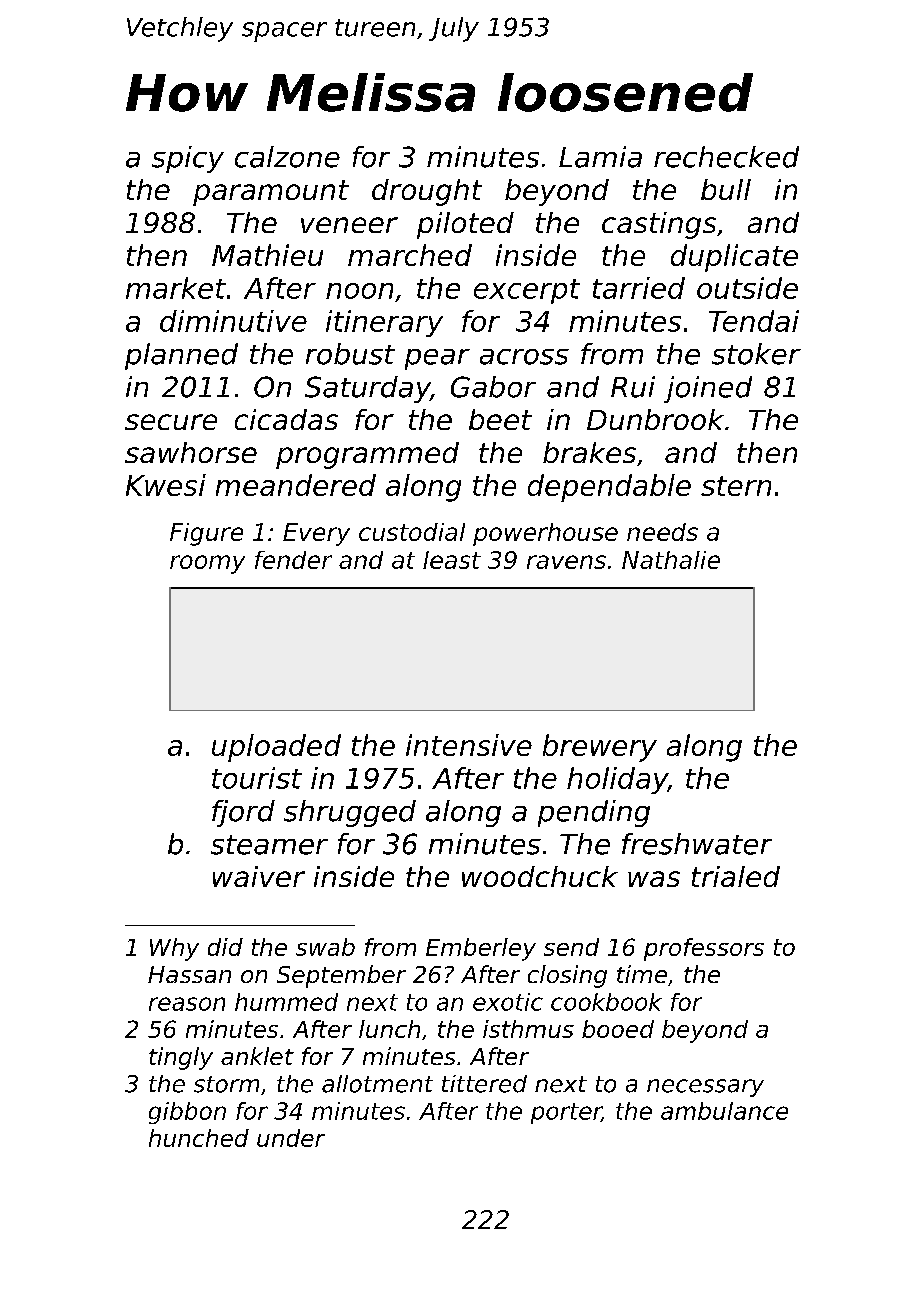  I want to click on brewery, so click(600, 748).
